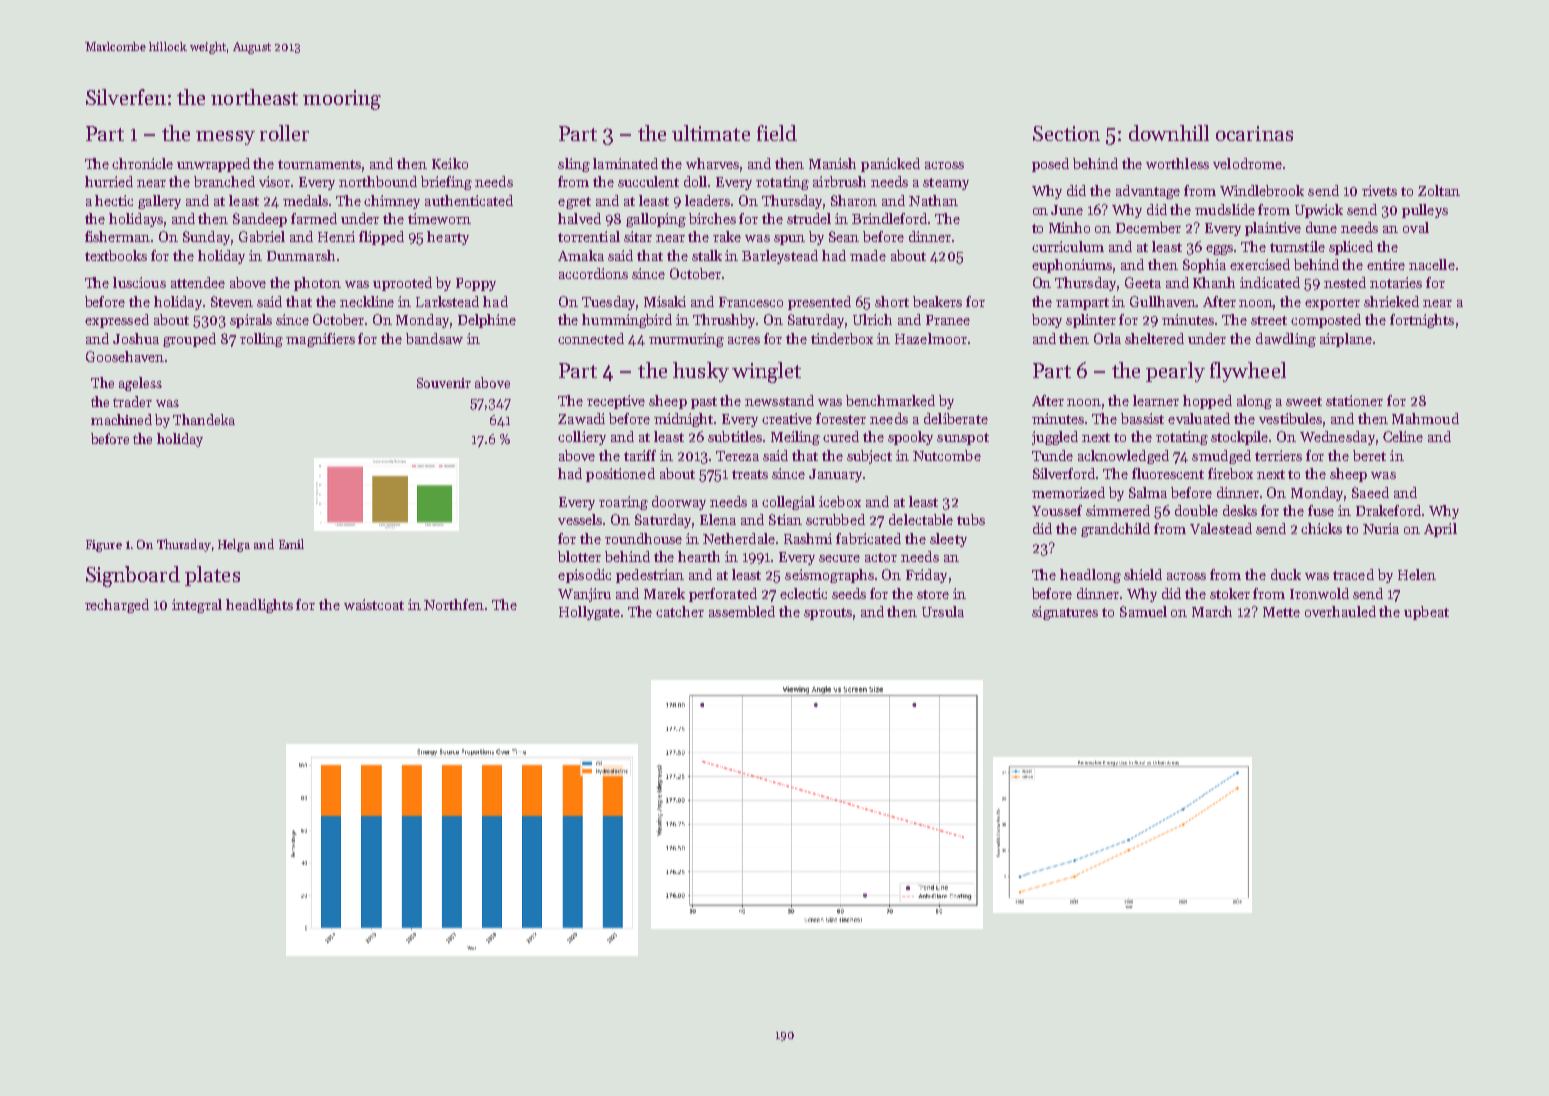 The height and width of the page is (1096, 1549). Describe the element at coordinates (1370, 492) in the page. I see `Saeed` at that location.
